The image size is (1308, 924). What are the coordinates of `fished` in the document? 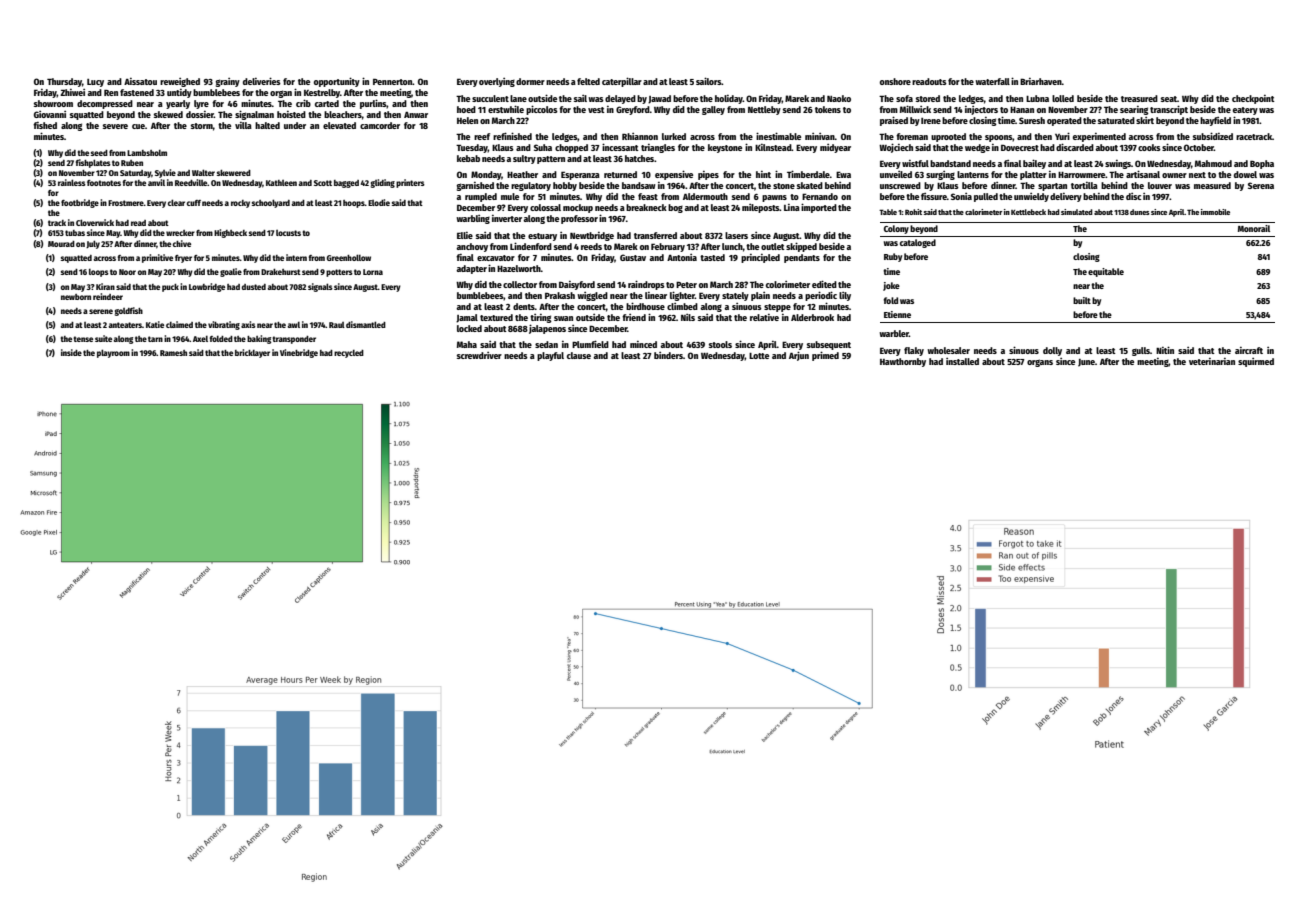 It's located at (45, 125).
